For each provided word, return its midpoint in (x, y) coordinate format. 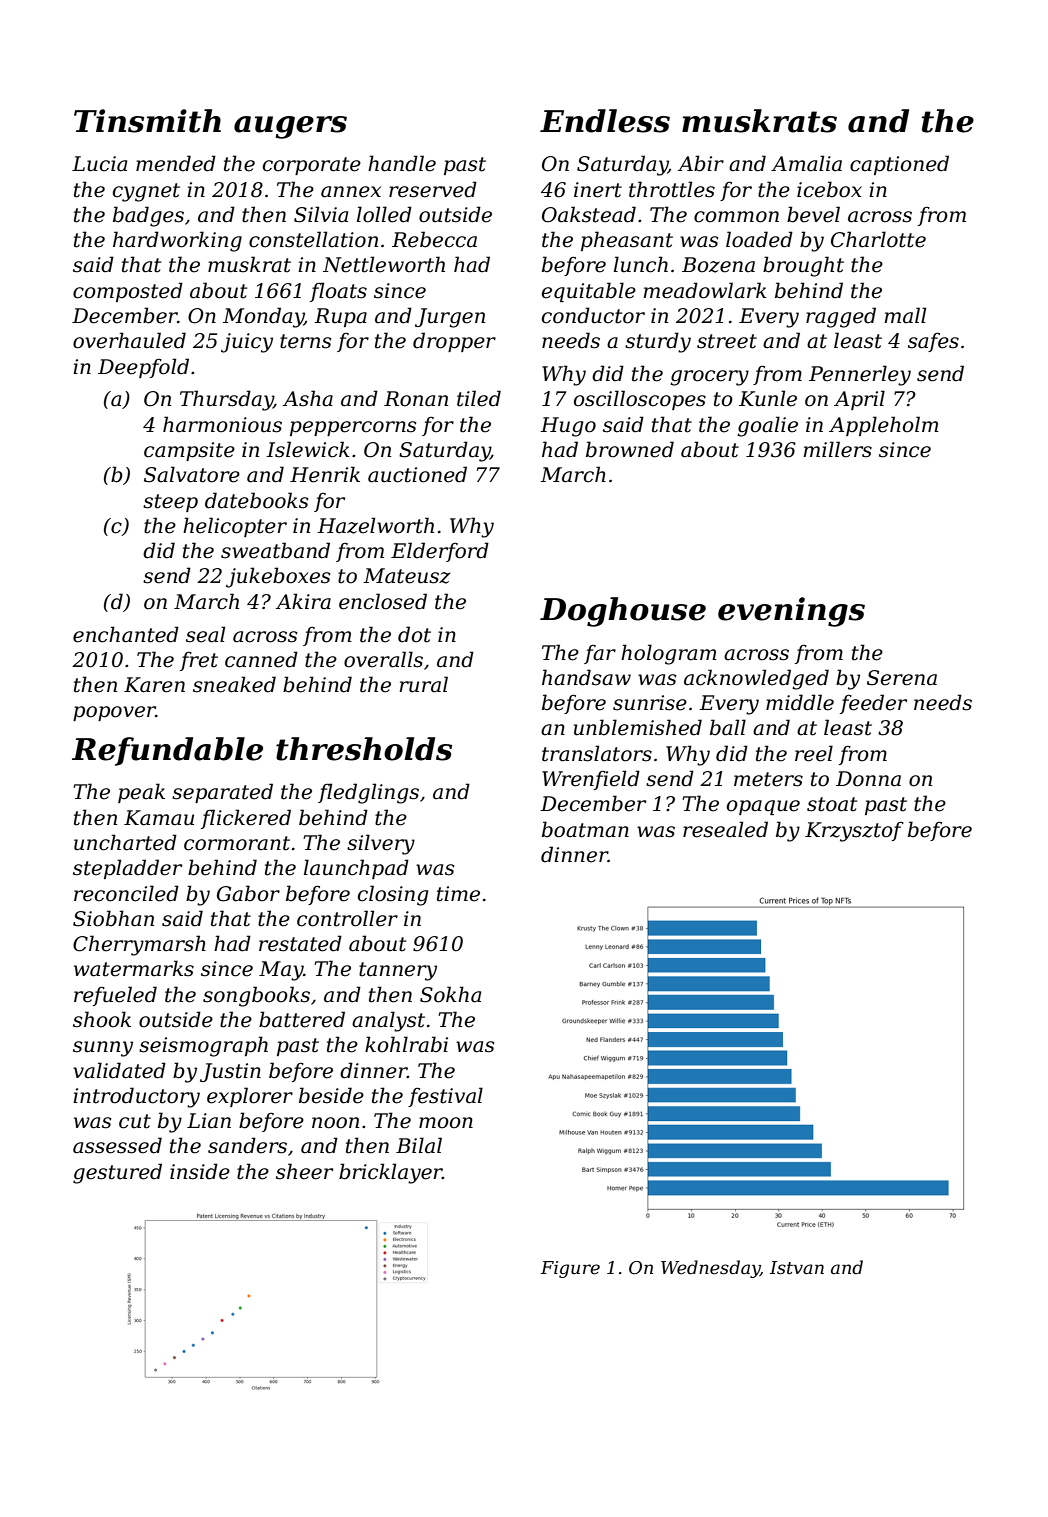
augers (290, 127)
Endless (605, 121)
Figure (570, 1269)
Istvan (797, 1268)
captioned (899, 165)
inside (200, 1171)
